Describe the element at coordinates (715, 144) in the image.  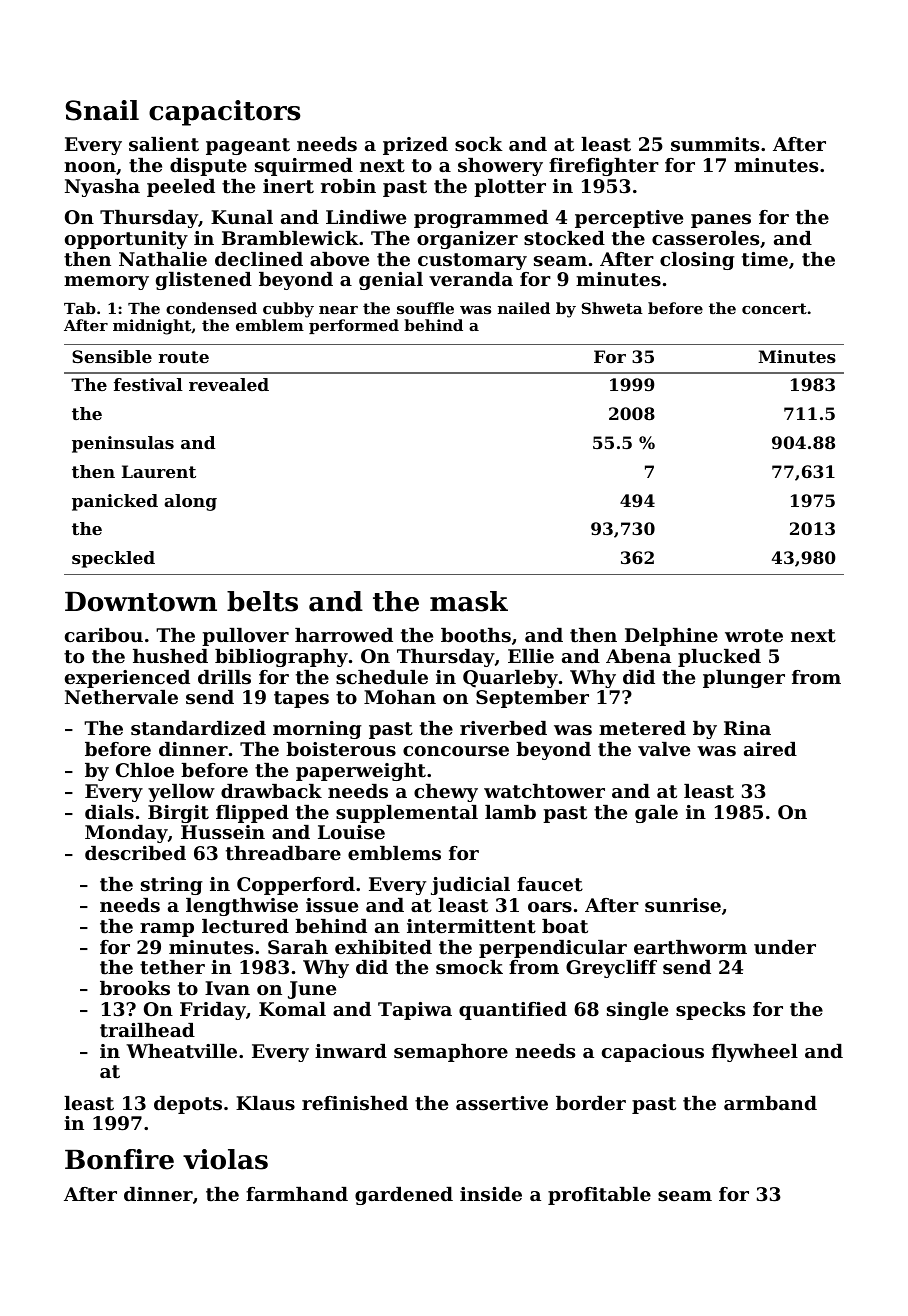
I see `summits` at that location.
